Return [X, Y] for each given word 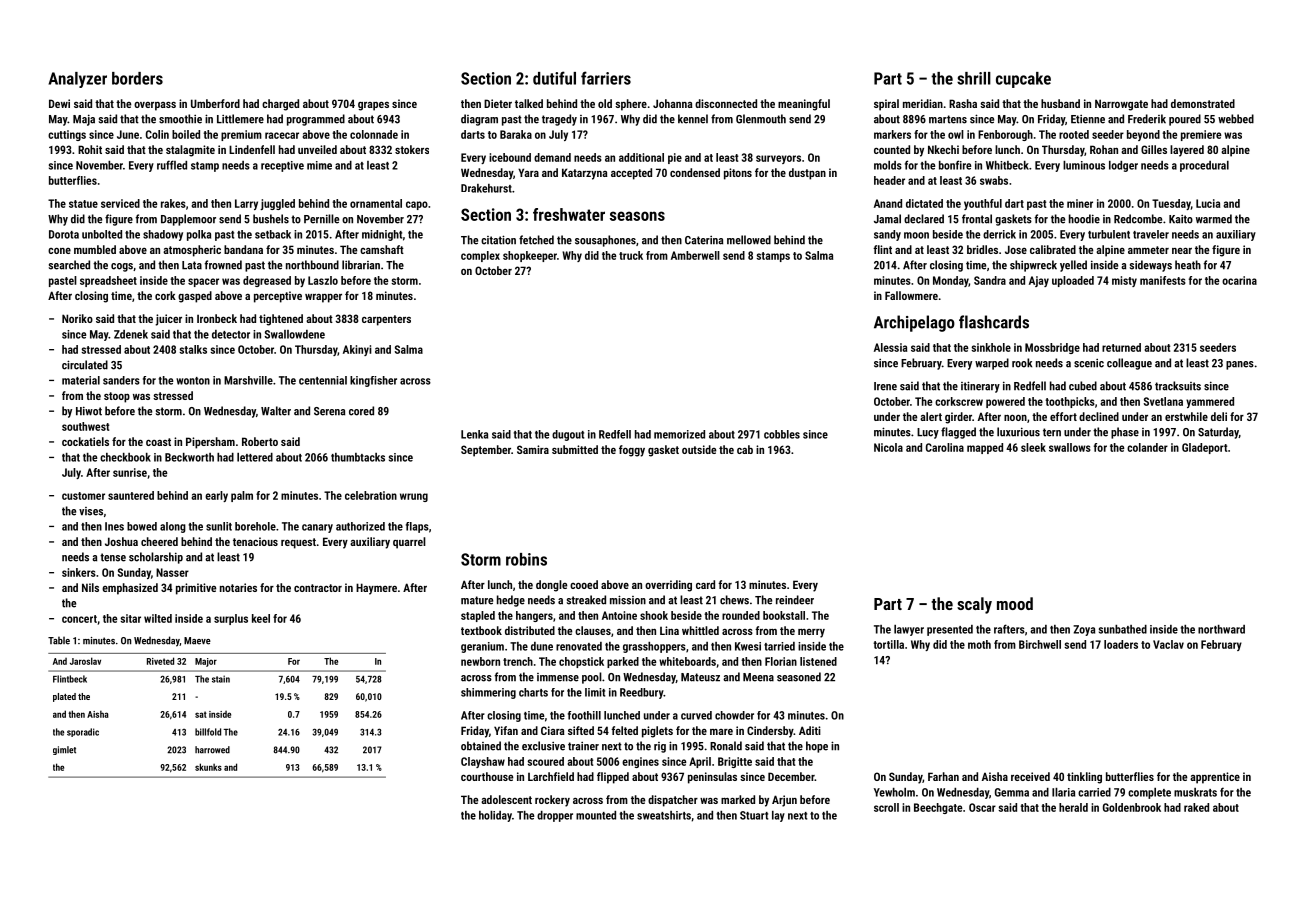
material [81, 380]
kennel [693, 119]
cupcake [1023, 80]
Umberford [215, 103]
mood [1015, 603]
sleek [1033, 447]
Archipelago [914, 323]
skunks [208, 767]
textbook [481, 630]
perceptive [278, 297]
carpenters [386, 320]
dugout [568, 435]
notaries [238, 587]
